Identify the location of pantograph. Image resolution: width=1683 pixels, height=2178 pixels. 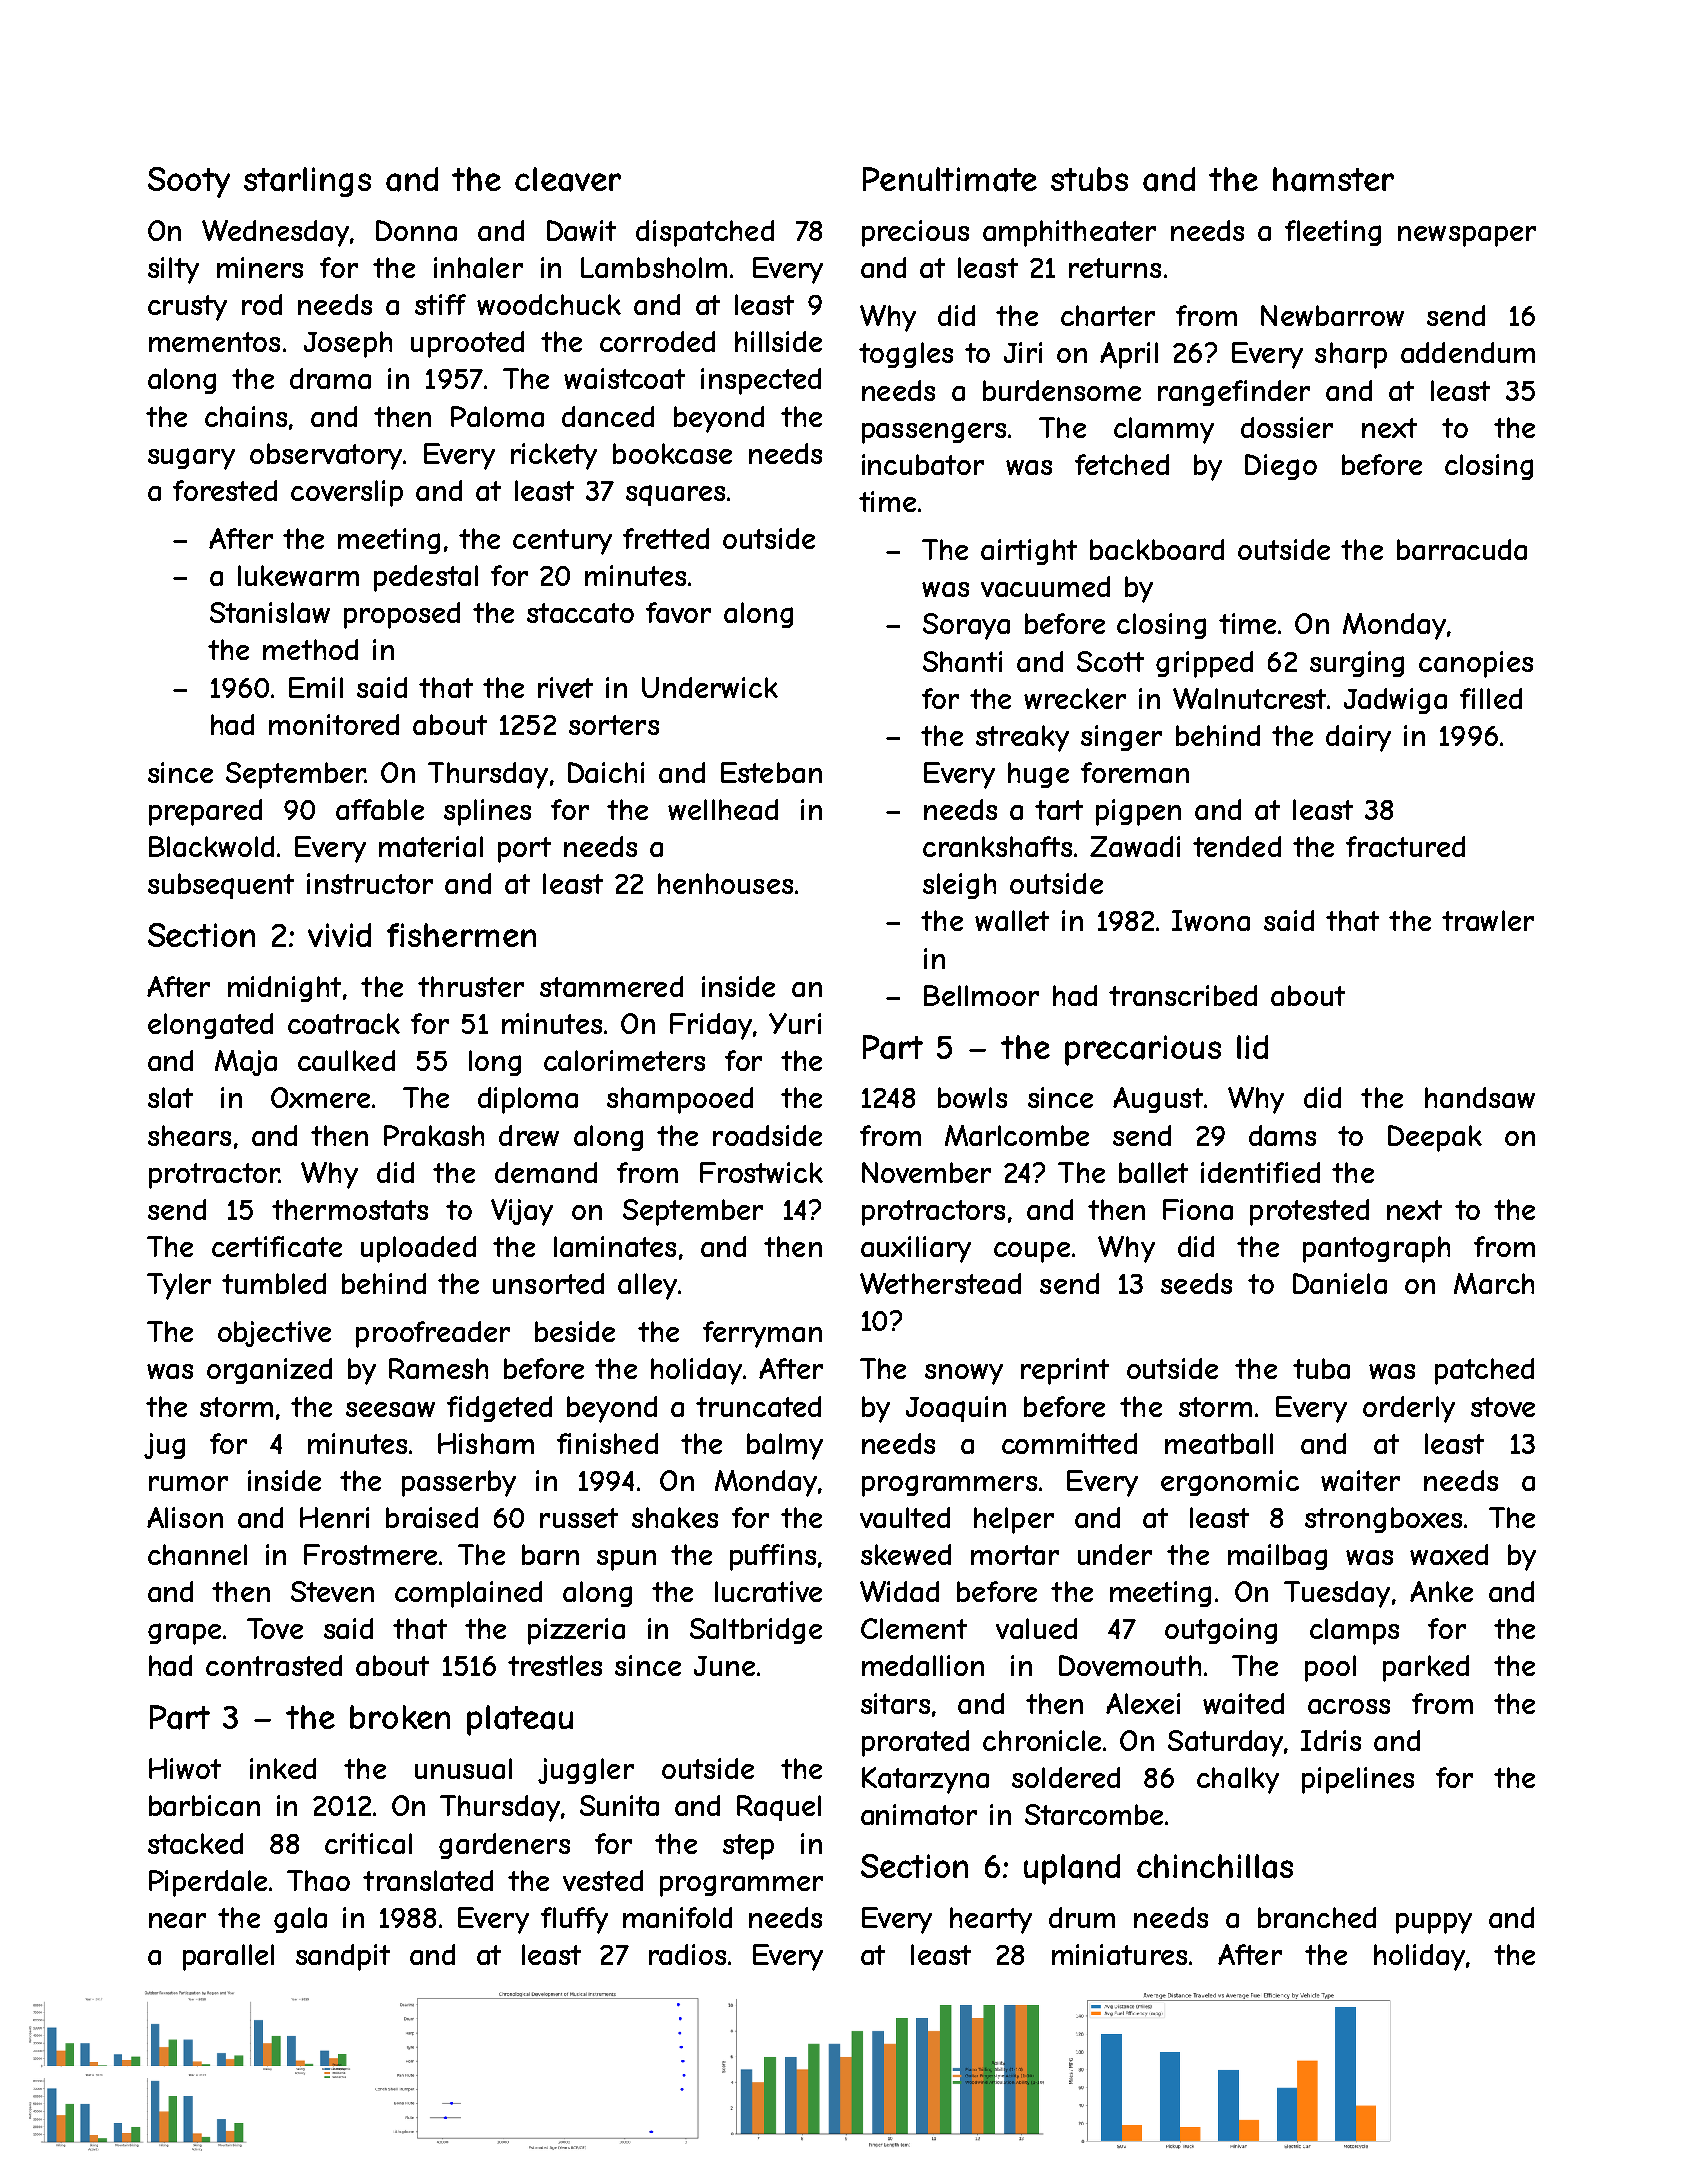
(1376, 1249).
